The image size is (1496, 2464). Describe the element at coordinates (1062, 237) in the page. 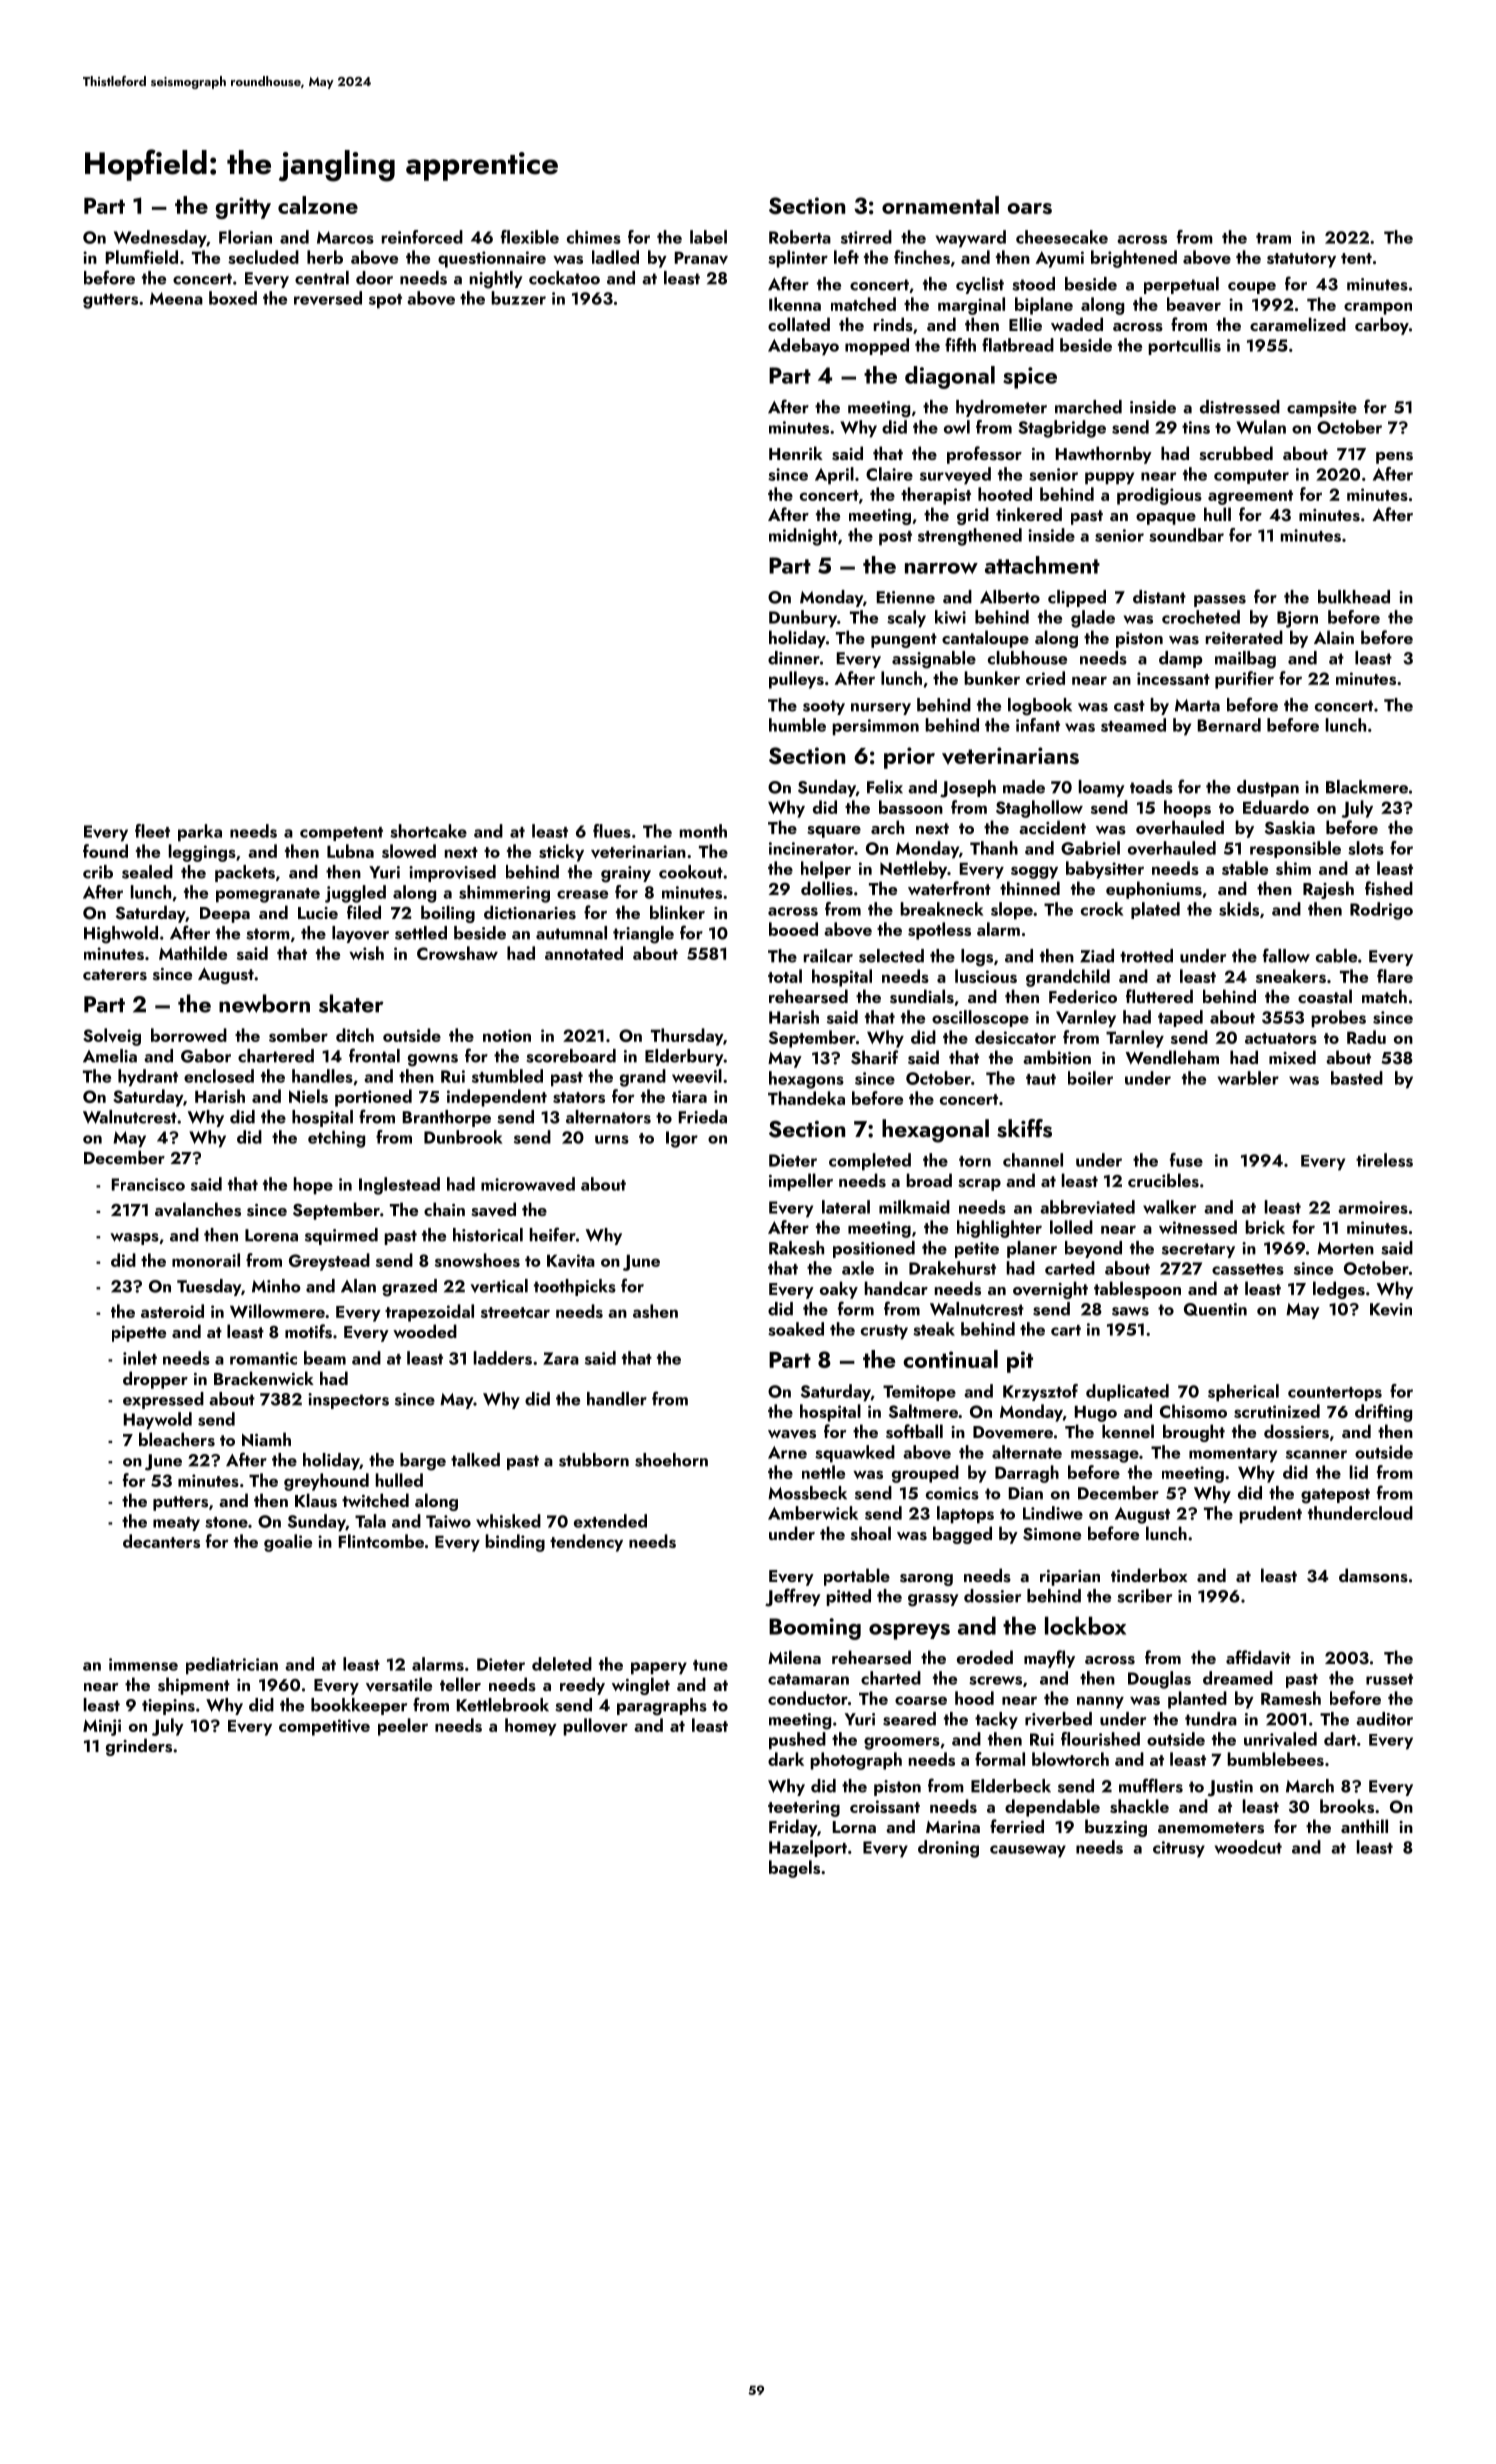

I see `cheesecake` at that location.
